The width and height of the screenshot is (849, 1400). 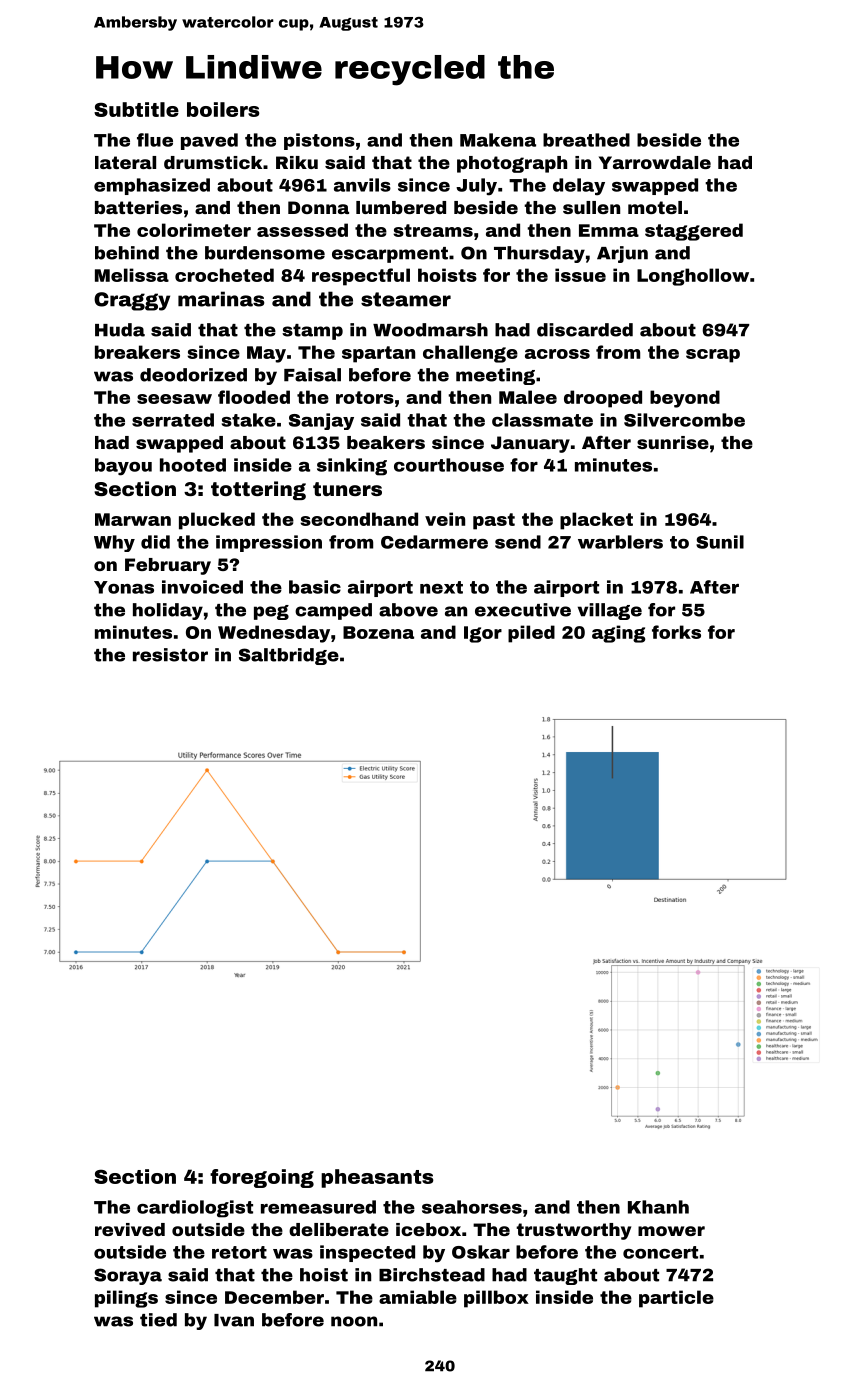 What do you see at coordinates (618, 634) in the screenshot?
I see `aging` at bounding box center [618, 634].
